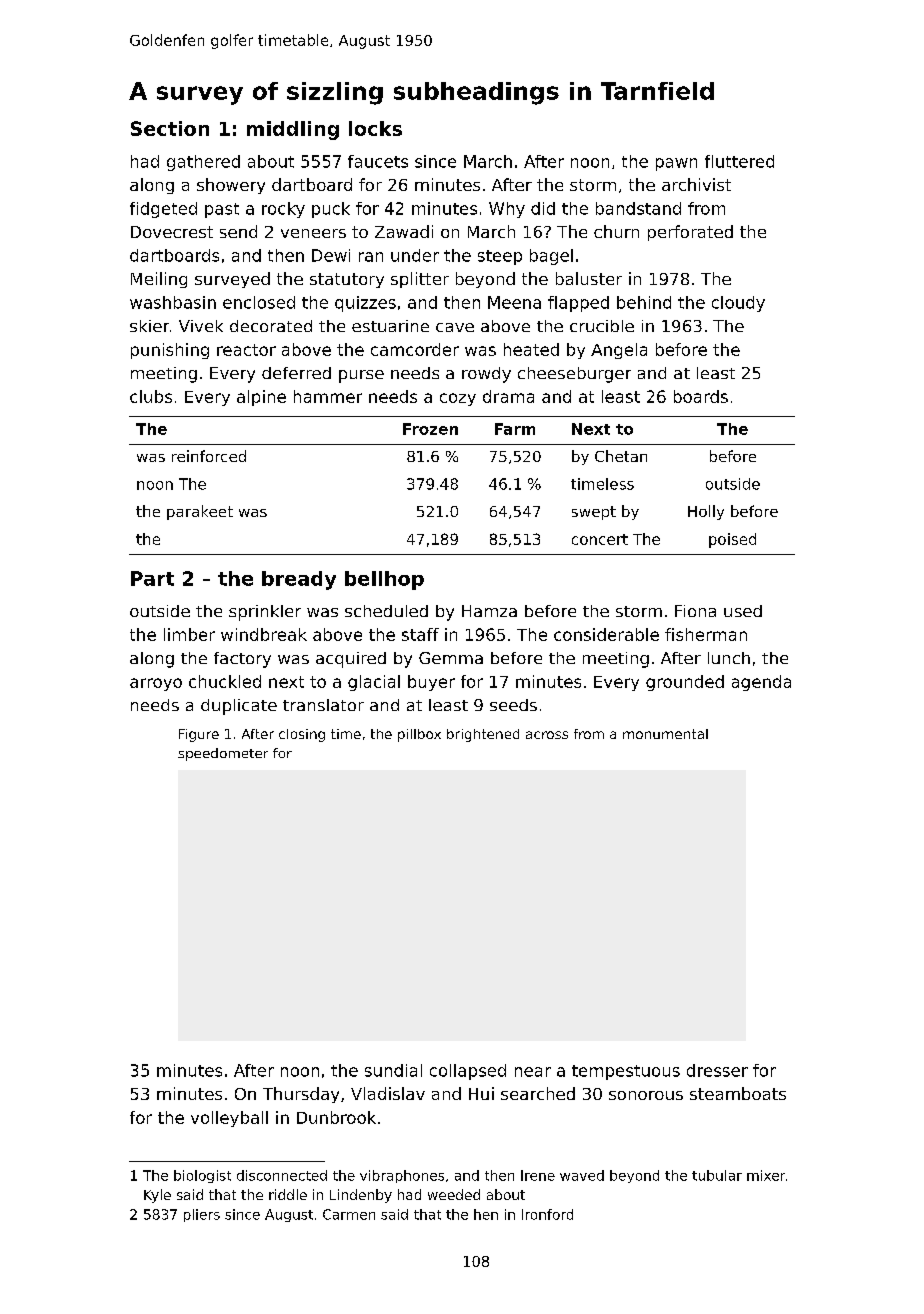  Describe the element at coordinates (202, 1215) in the document. I see `pliers` at that location.
